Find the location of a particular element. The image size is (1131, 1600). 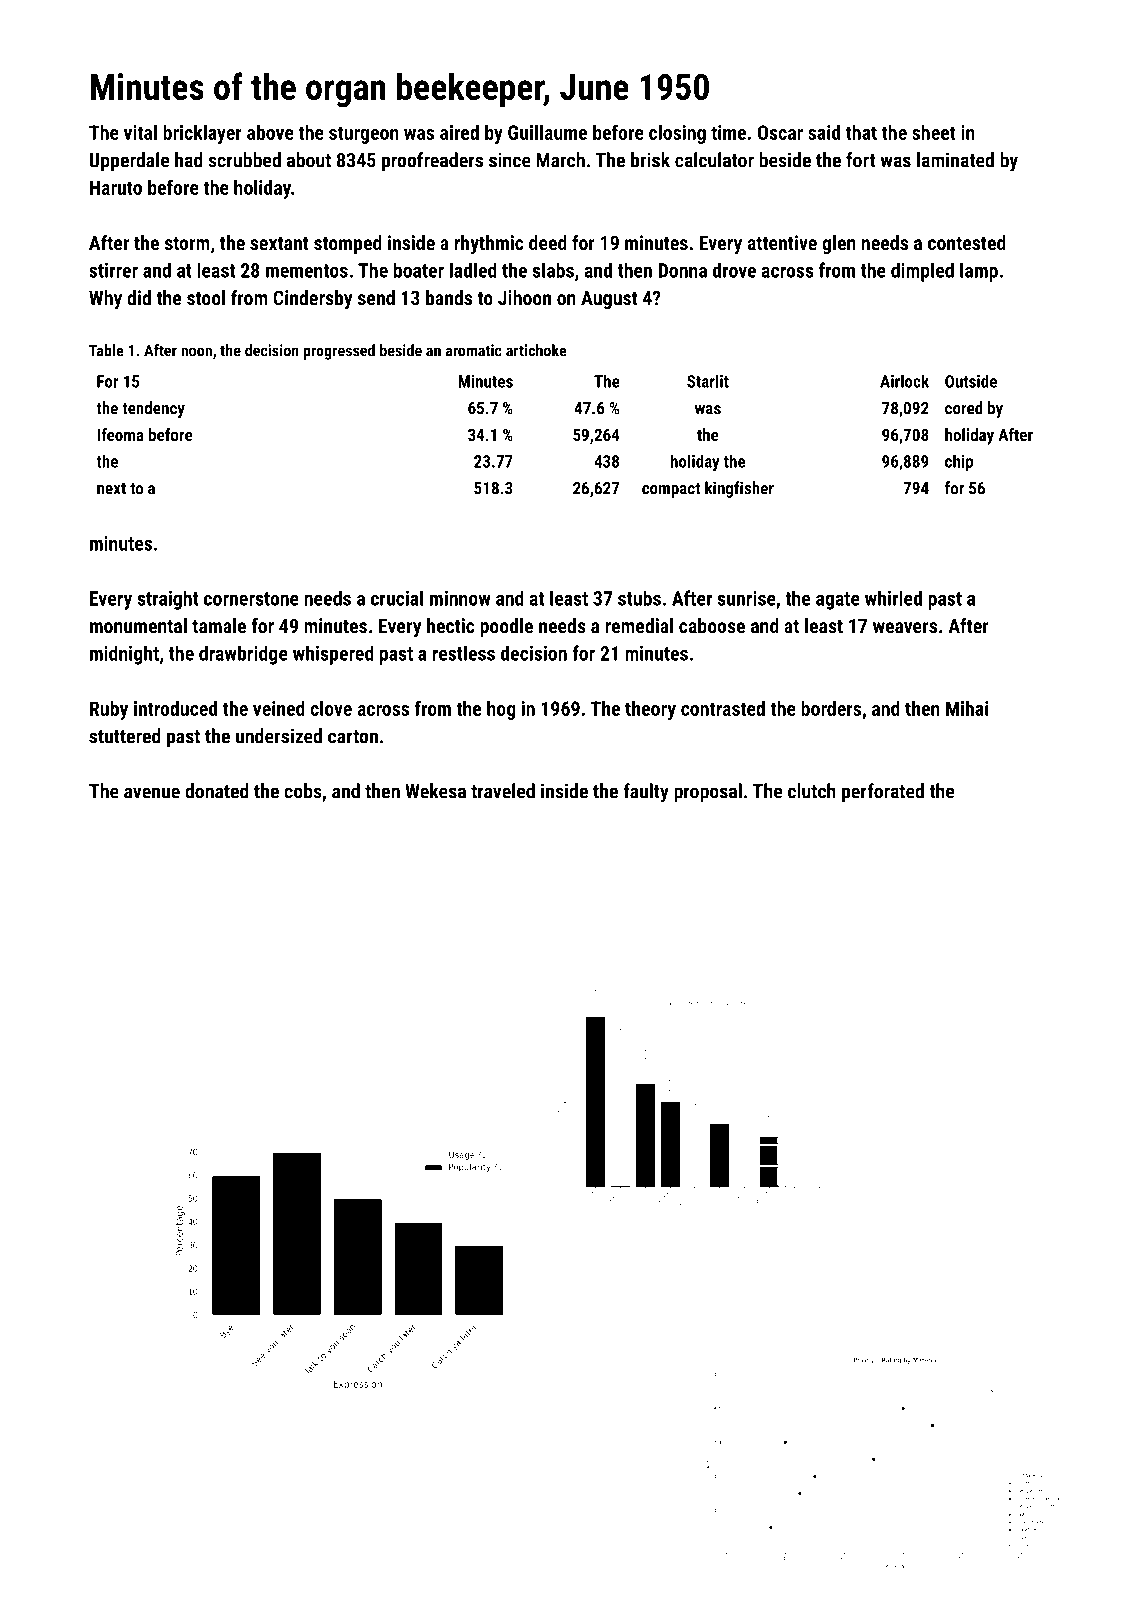

vital is located at coordinates (140, 132).
